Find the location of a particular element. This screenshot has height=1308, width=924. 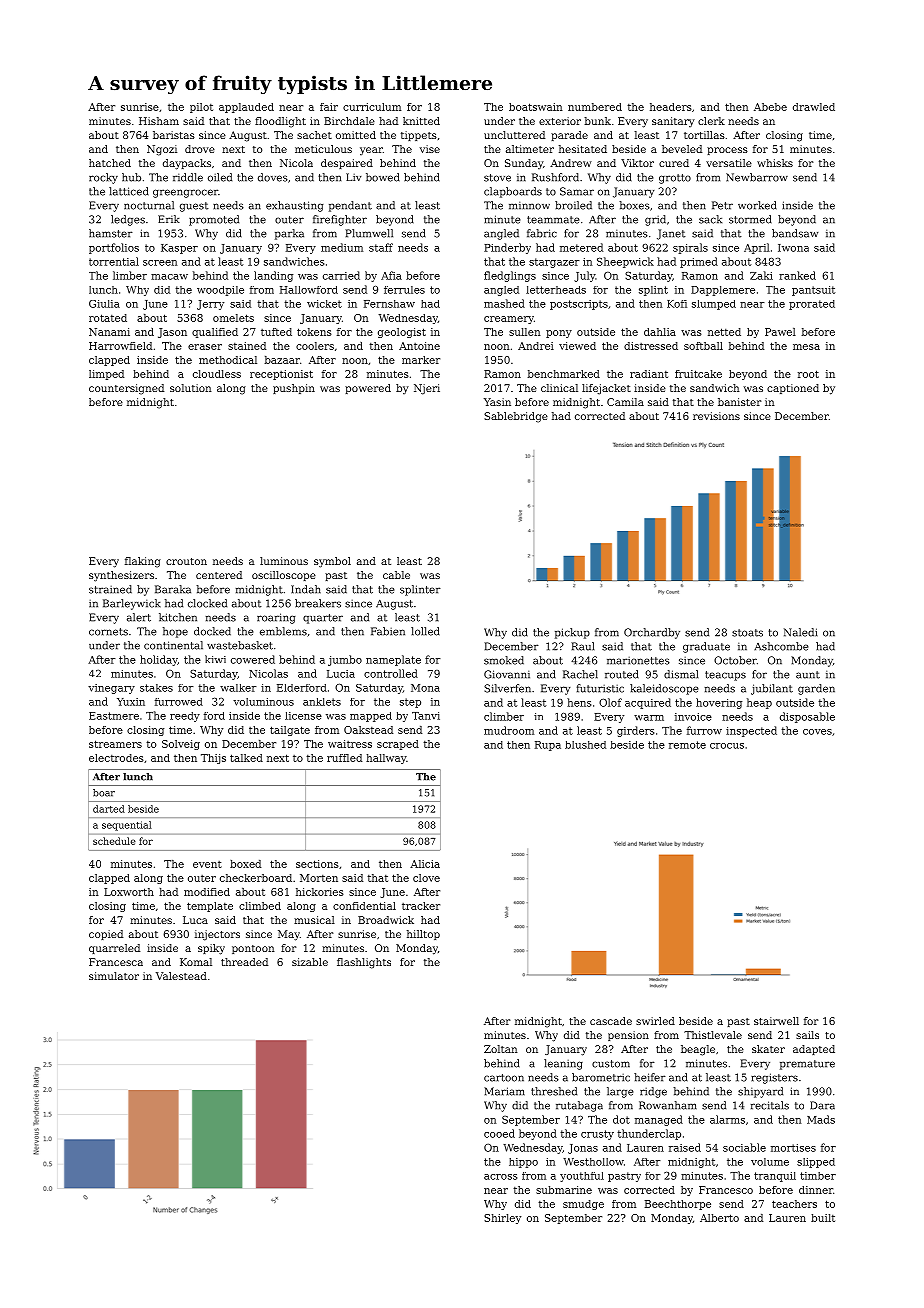

Naledi is located at coordinates (801, 632).
